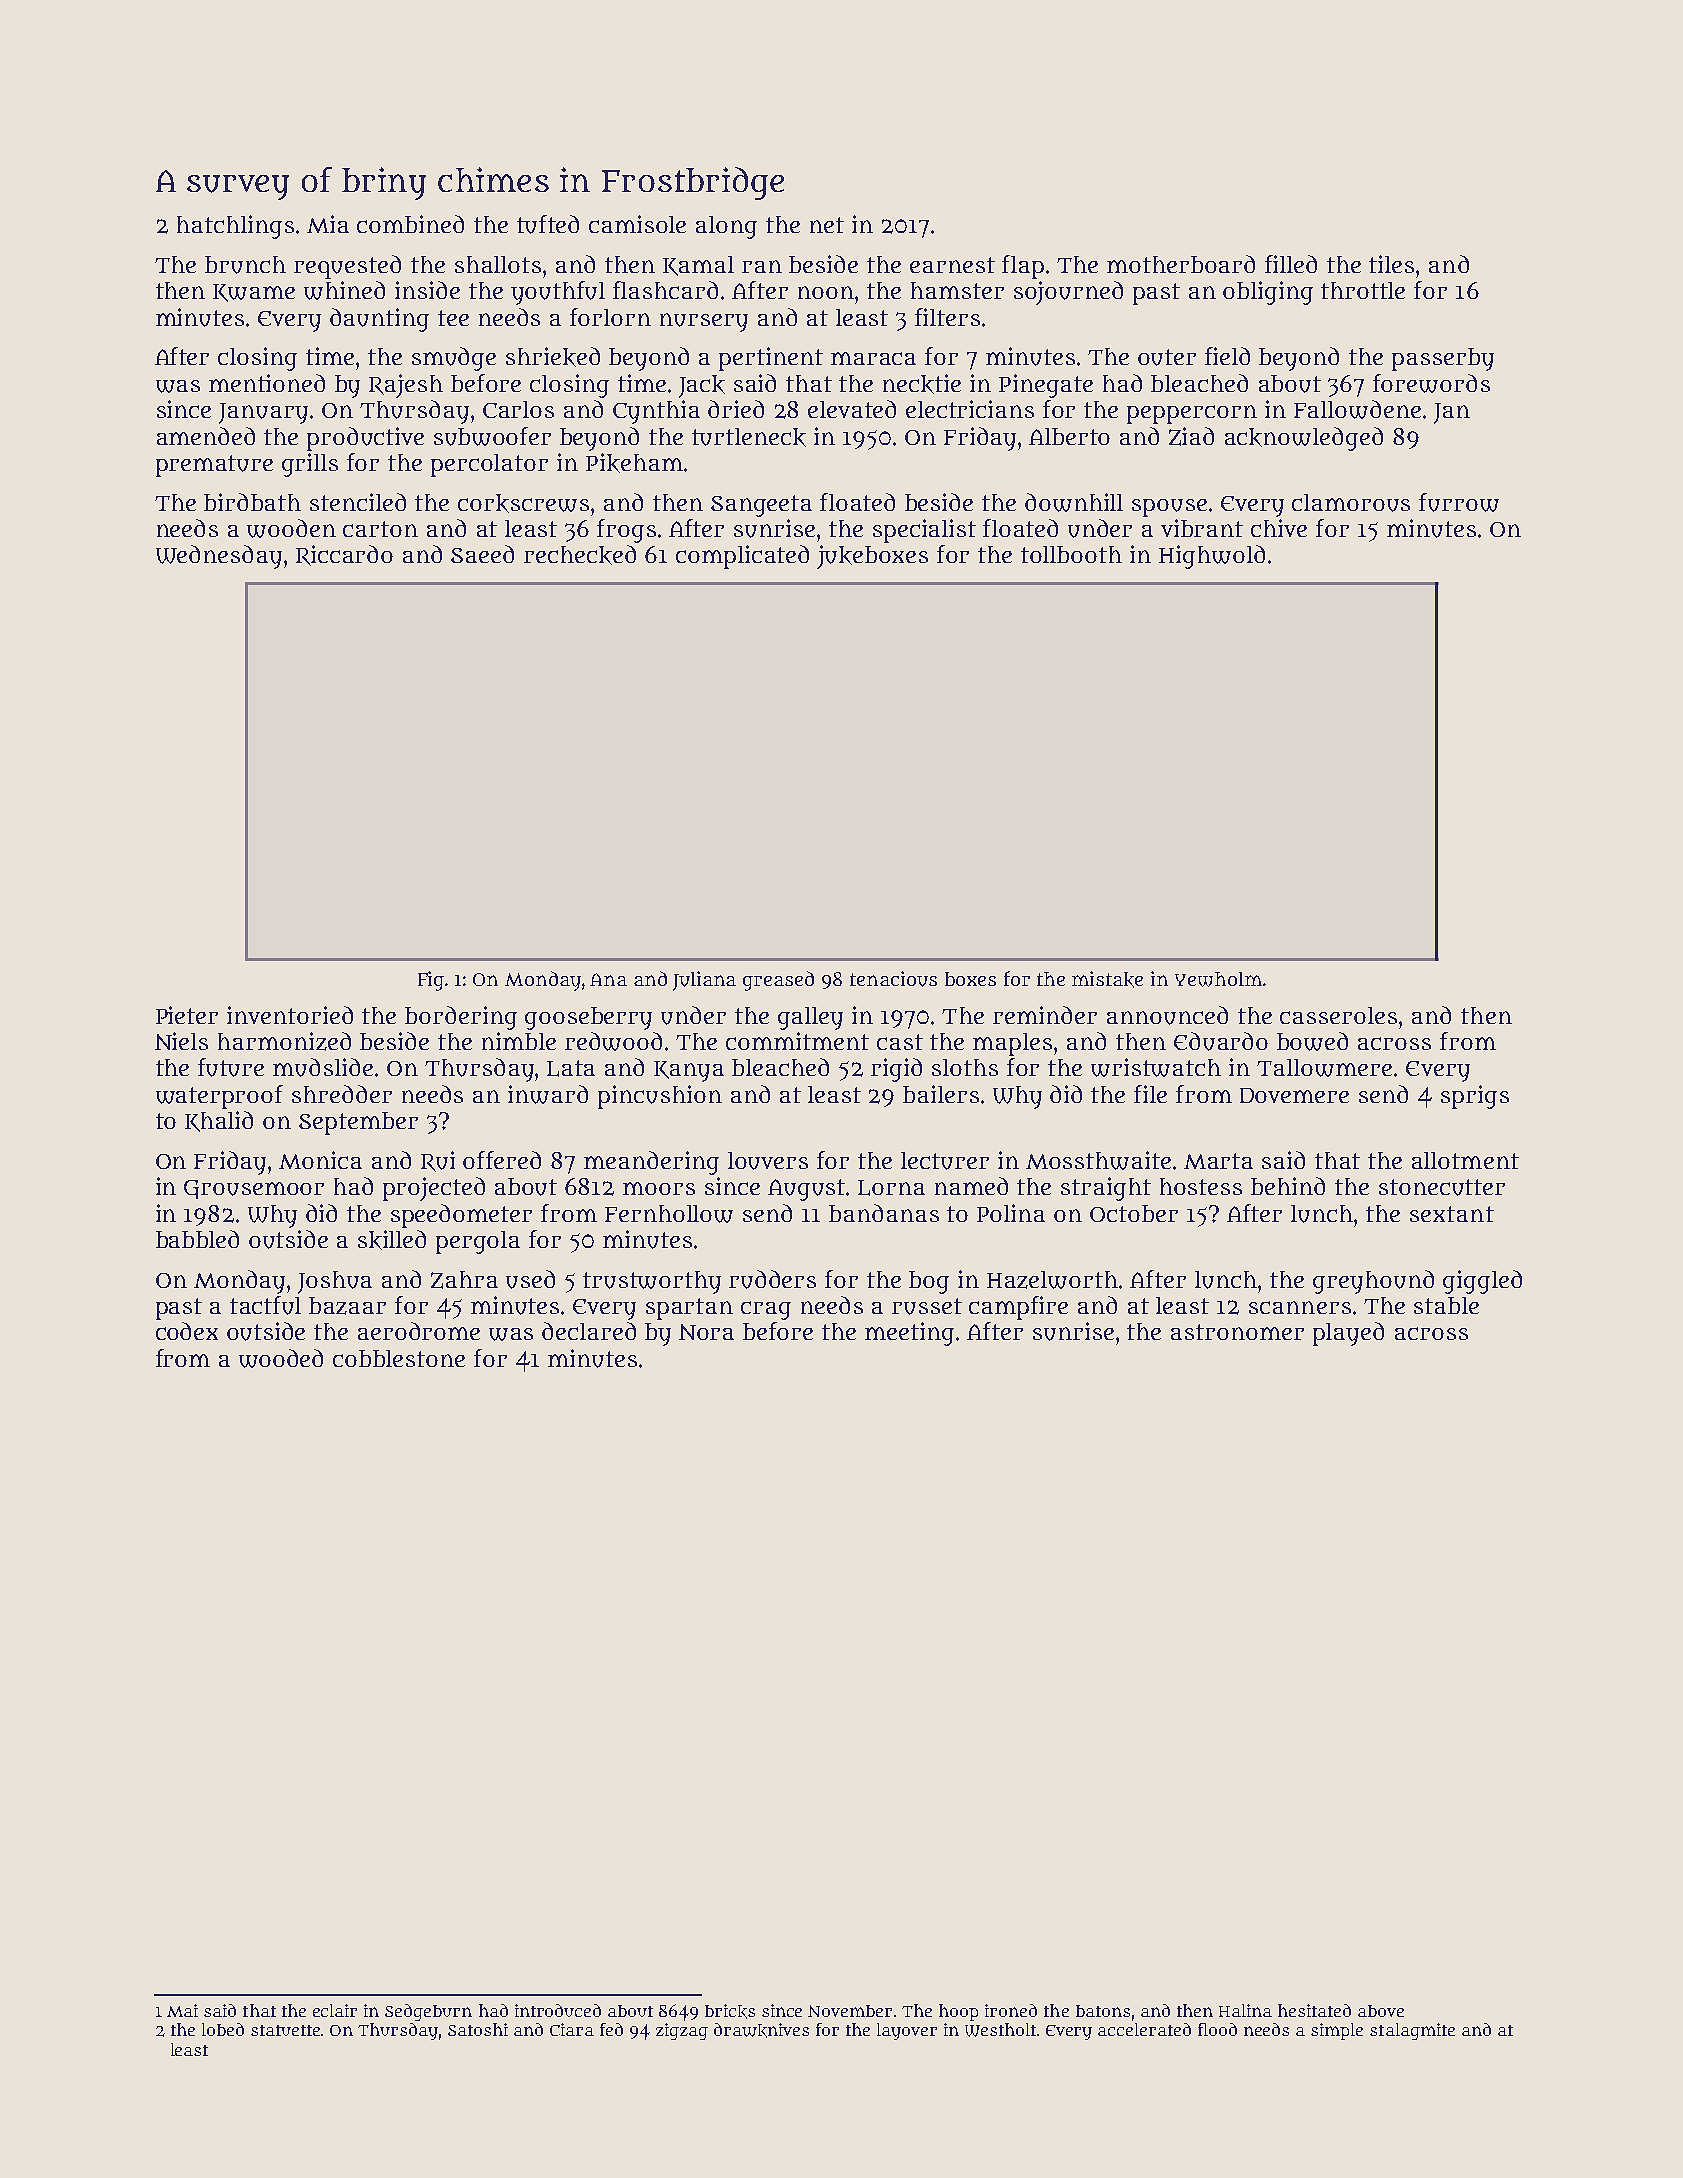  I want to click on meeting, so click(909, 1334).
